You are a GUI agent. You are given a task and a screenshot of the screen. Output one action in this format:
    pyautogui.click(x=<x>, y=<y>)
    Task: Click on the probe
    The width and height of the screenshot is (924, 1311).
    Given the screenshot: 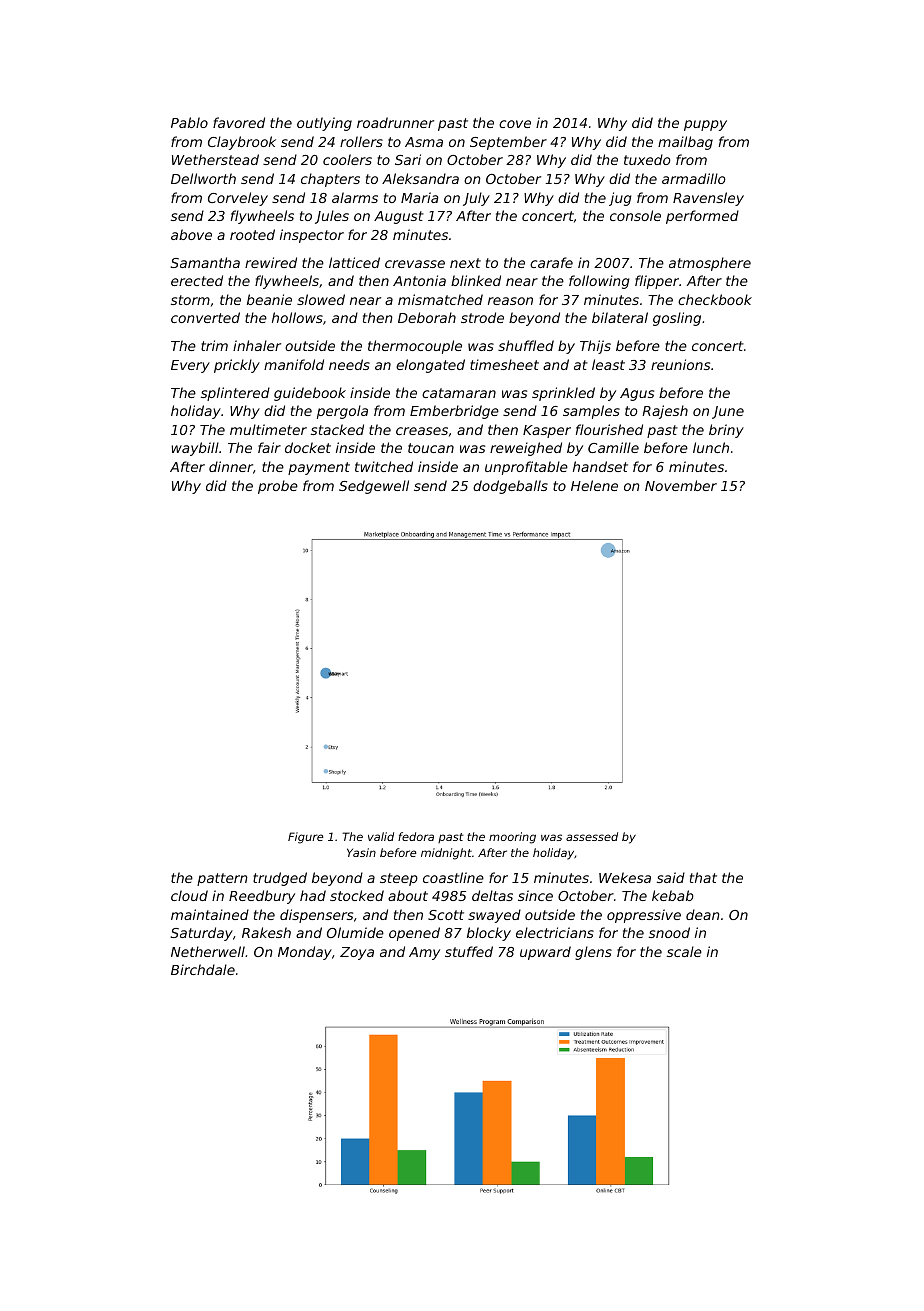 What is the action you would take?
    pyautogui.click(x=278, y=487)
